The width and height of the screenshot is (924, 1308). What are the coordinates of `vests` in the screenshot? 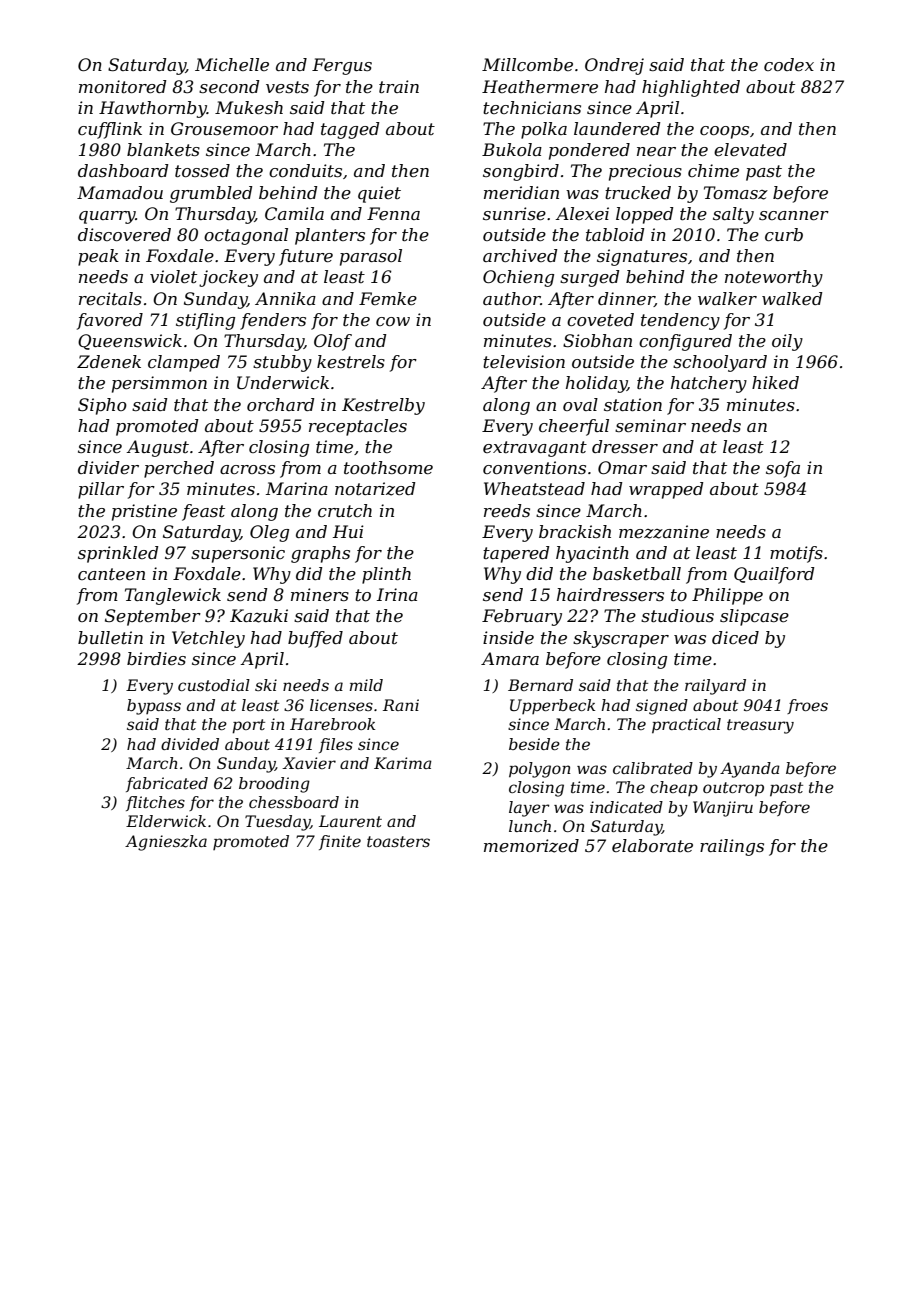 It's located at (287, 87).
